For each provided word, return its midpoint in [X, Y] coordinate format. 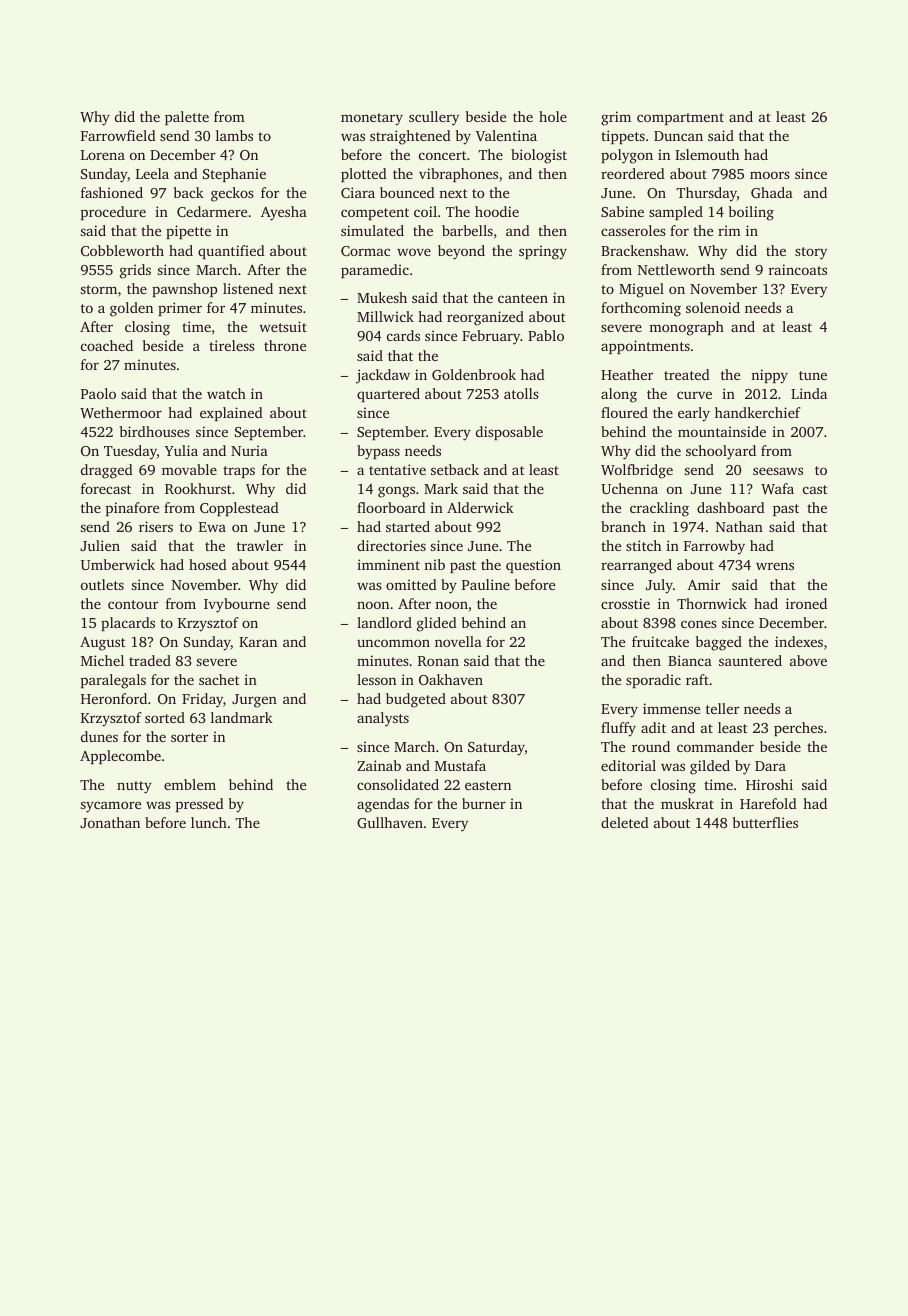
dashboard [731, 507]
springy [543, 252]
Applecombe [120, 757]
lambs [234, 135]
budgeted [416, 700]
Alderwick [480, 507]
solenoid [713, 307]
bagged [719, 643]
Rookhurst [198, 488]
